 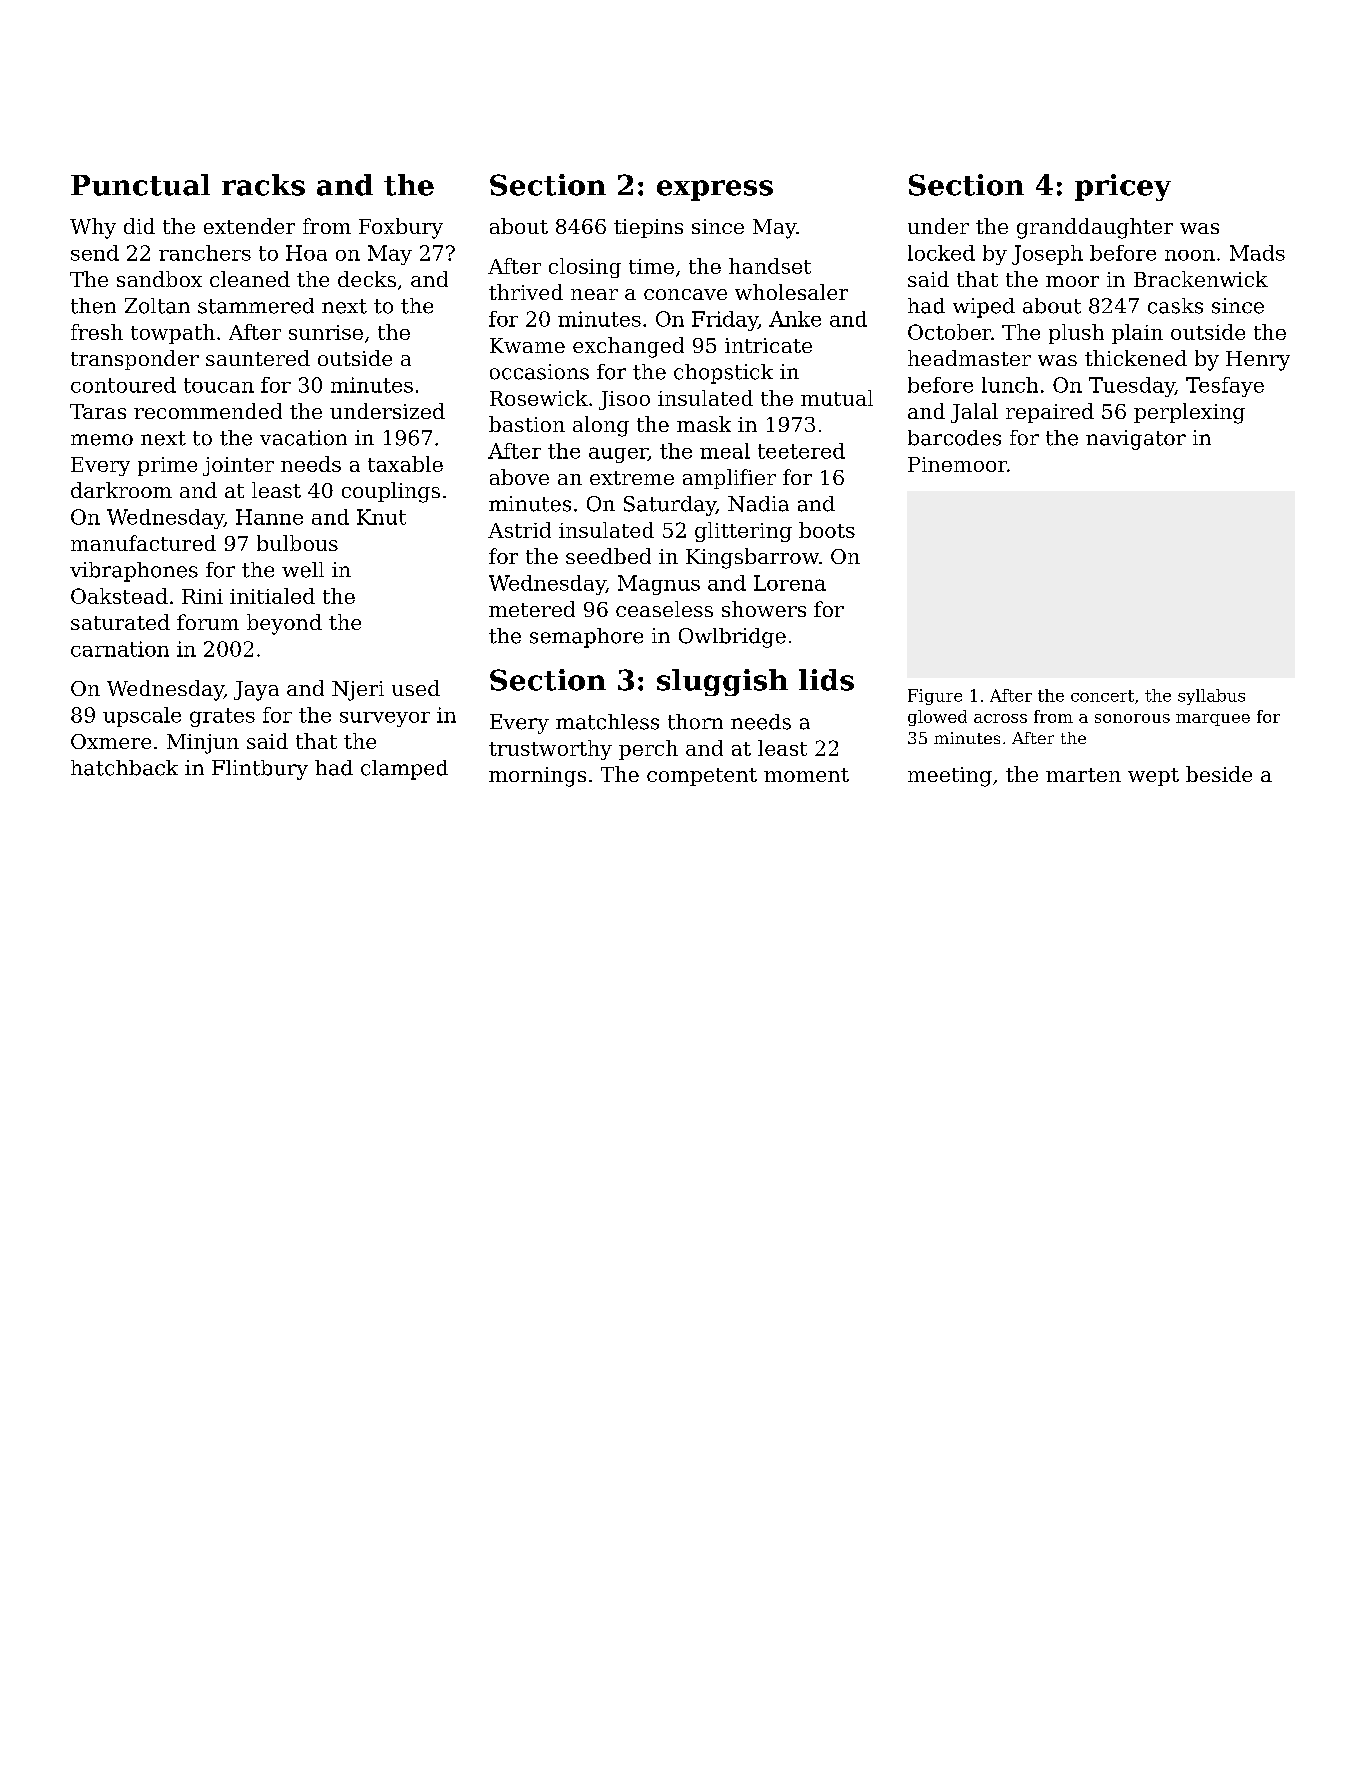 I want to click on express, so click(x=715, y=190).
